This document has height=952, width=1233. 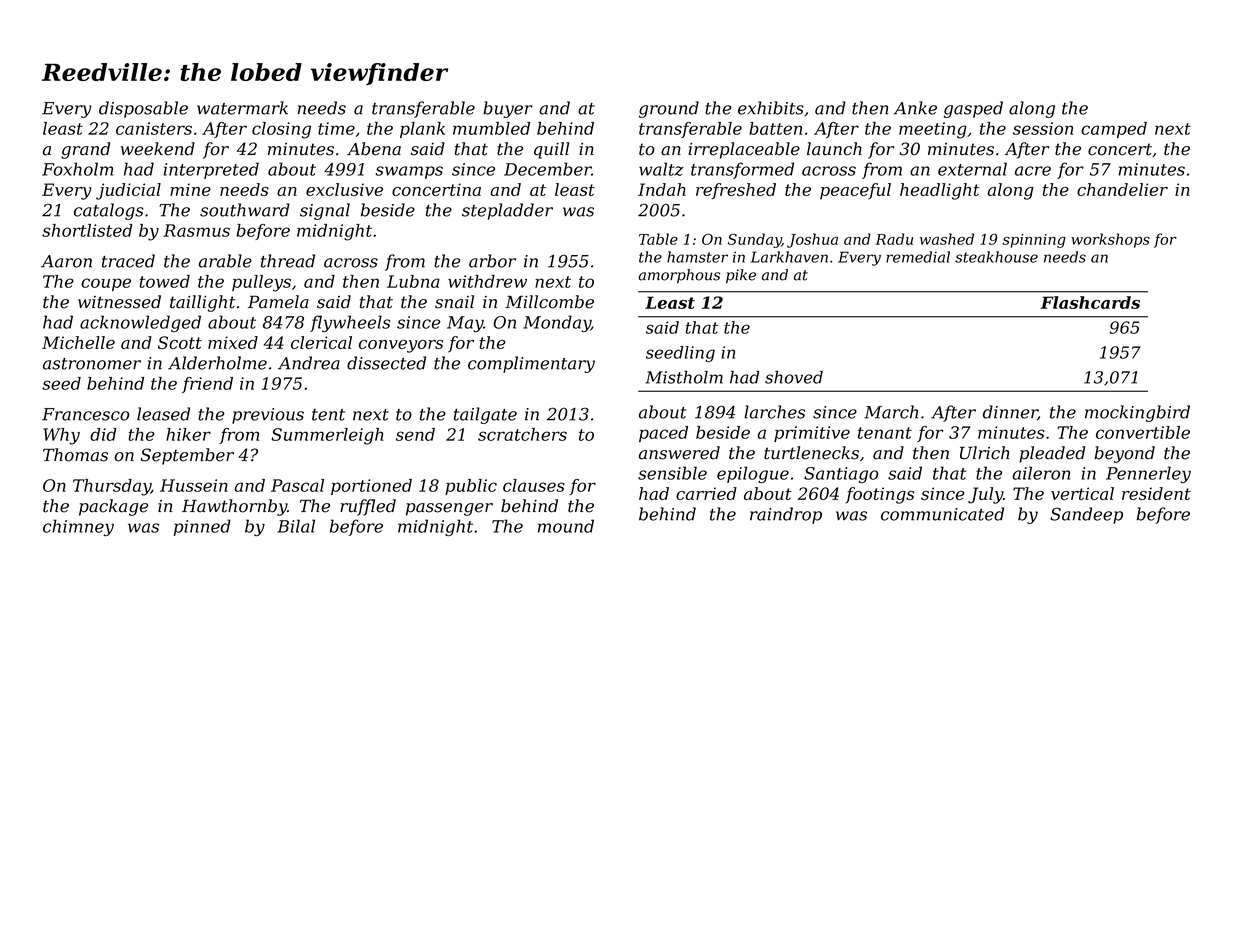 What do you see at coordinates (534, 485) in the document?
I see `clauses` at bounding box center [534, 485].
